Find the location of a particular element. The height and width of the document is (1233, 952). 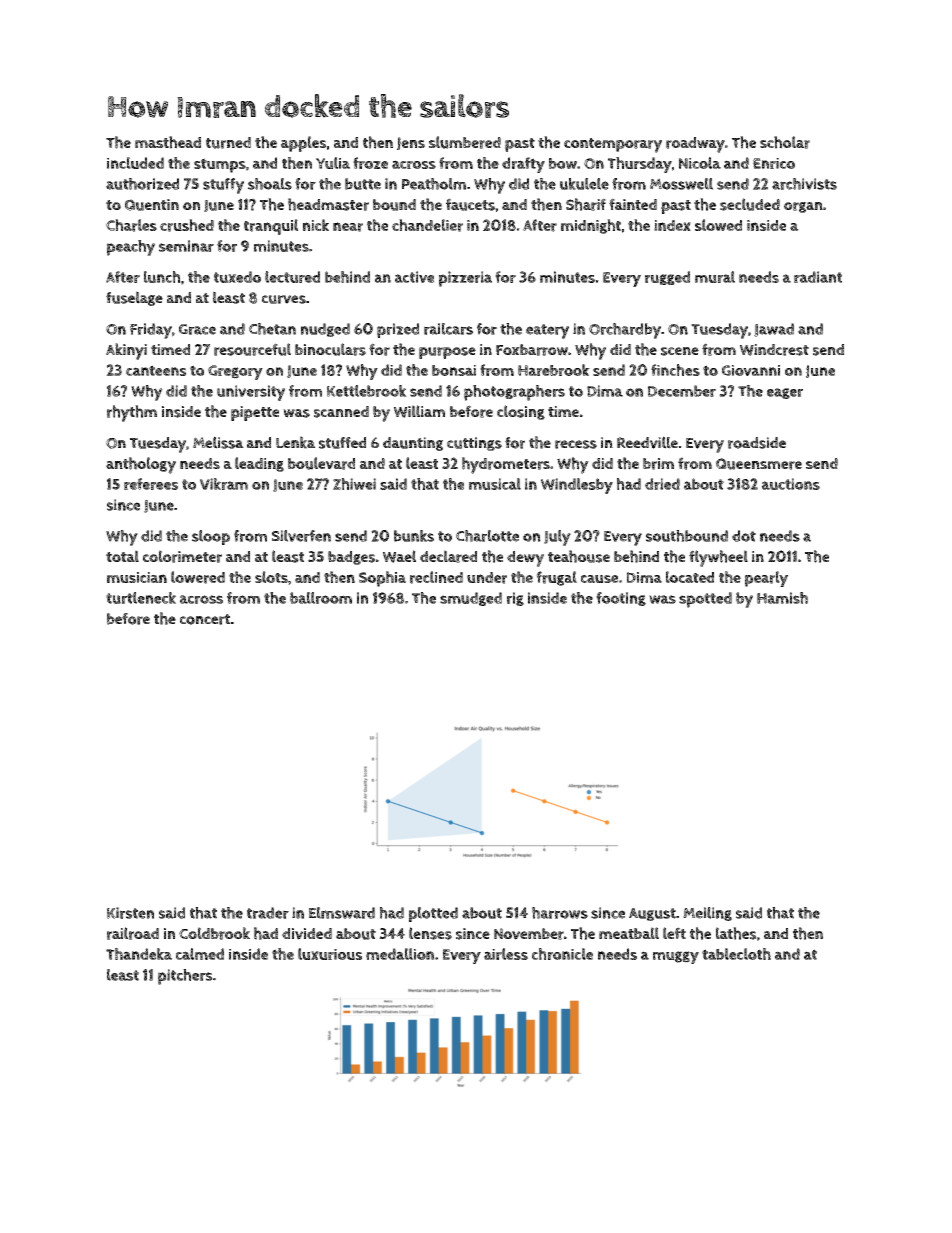

masthead is located at coordinates (168, 142).
